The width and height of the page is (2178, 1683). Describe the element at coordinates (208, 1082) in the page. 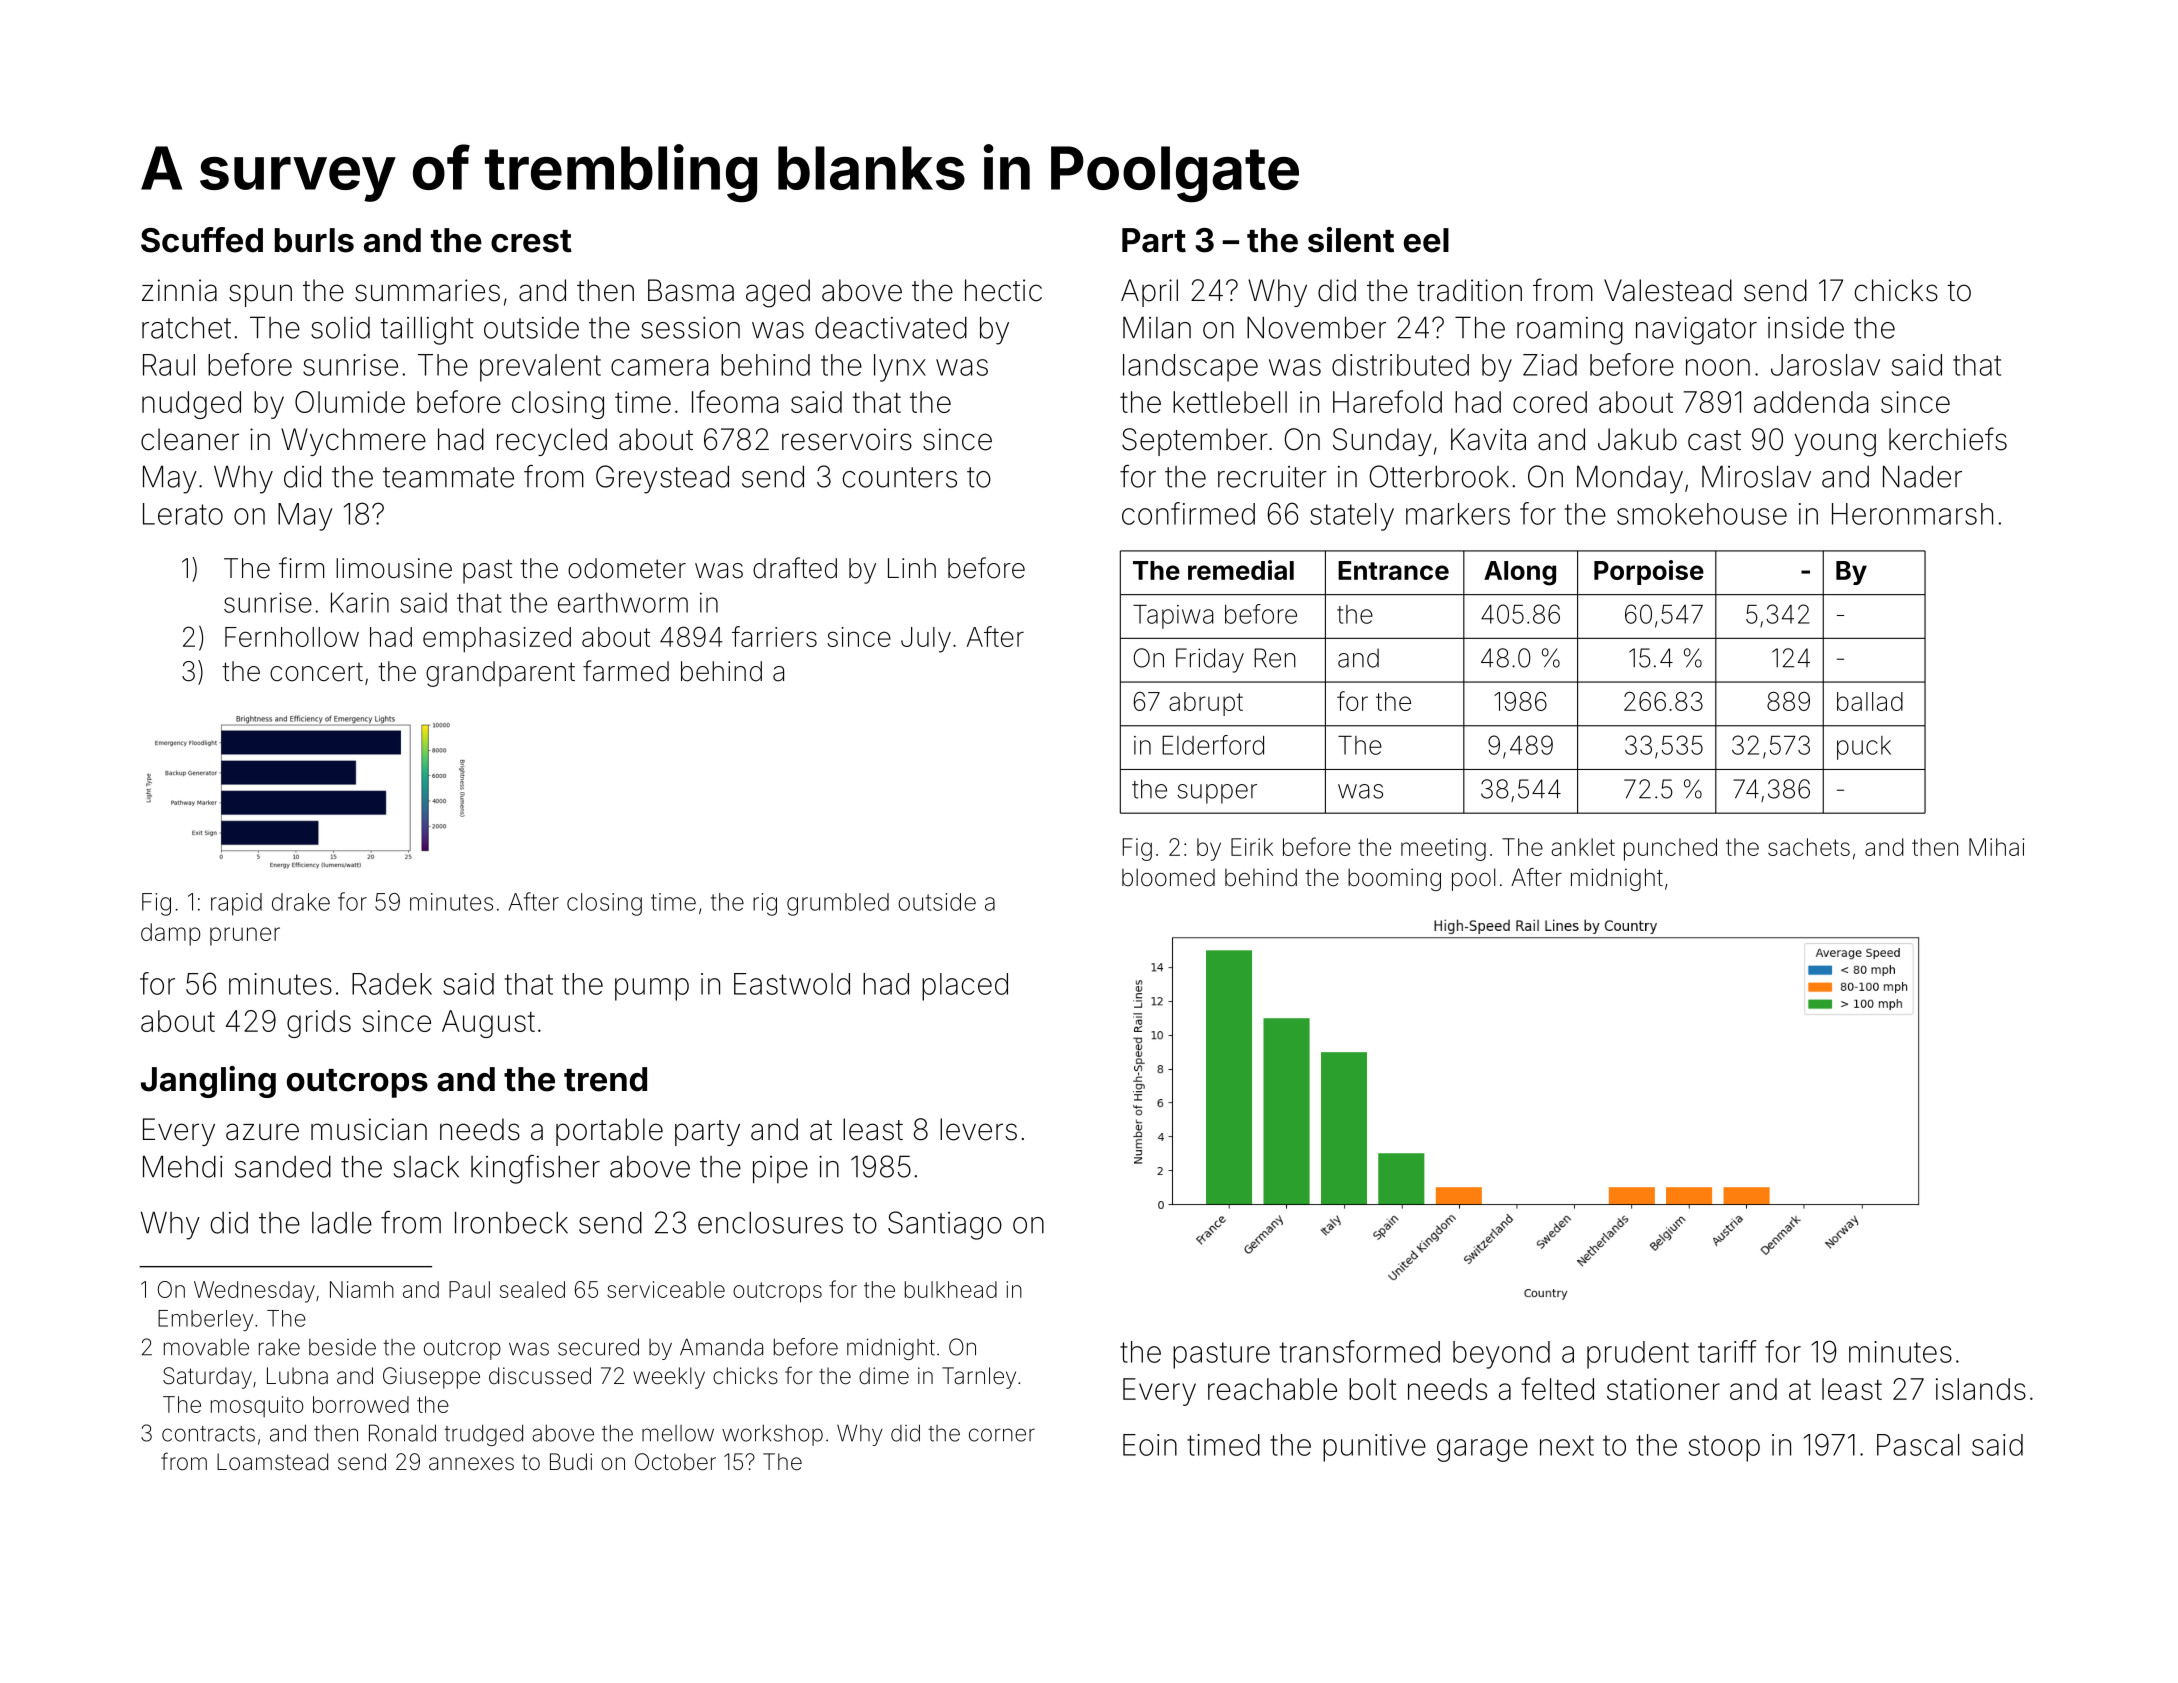

I see `Jangling` at that location.
